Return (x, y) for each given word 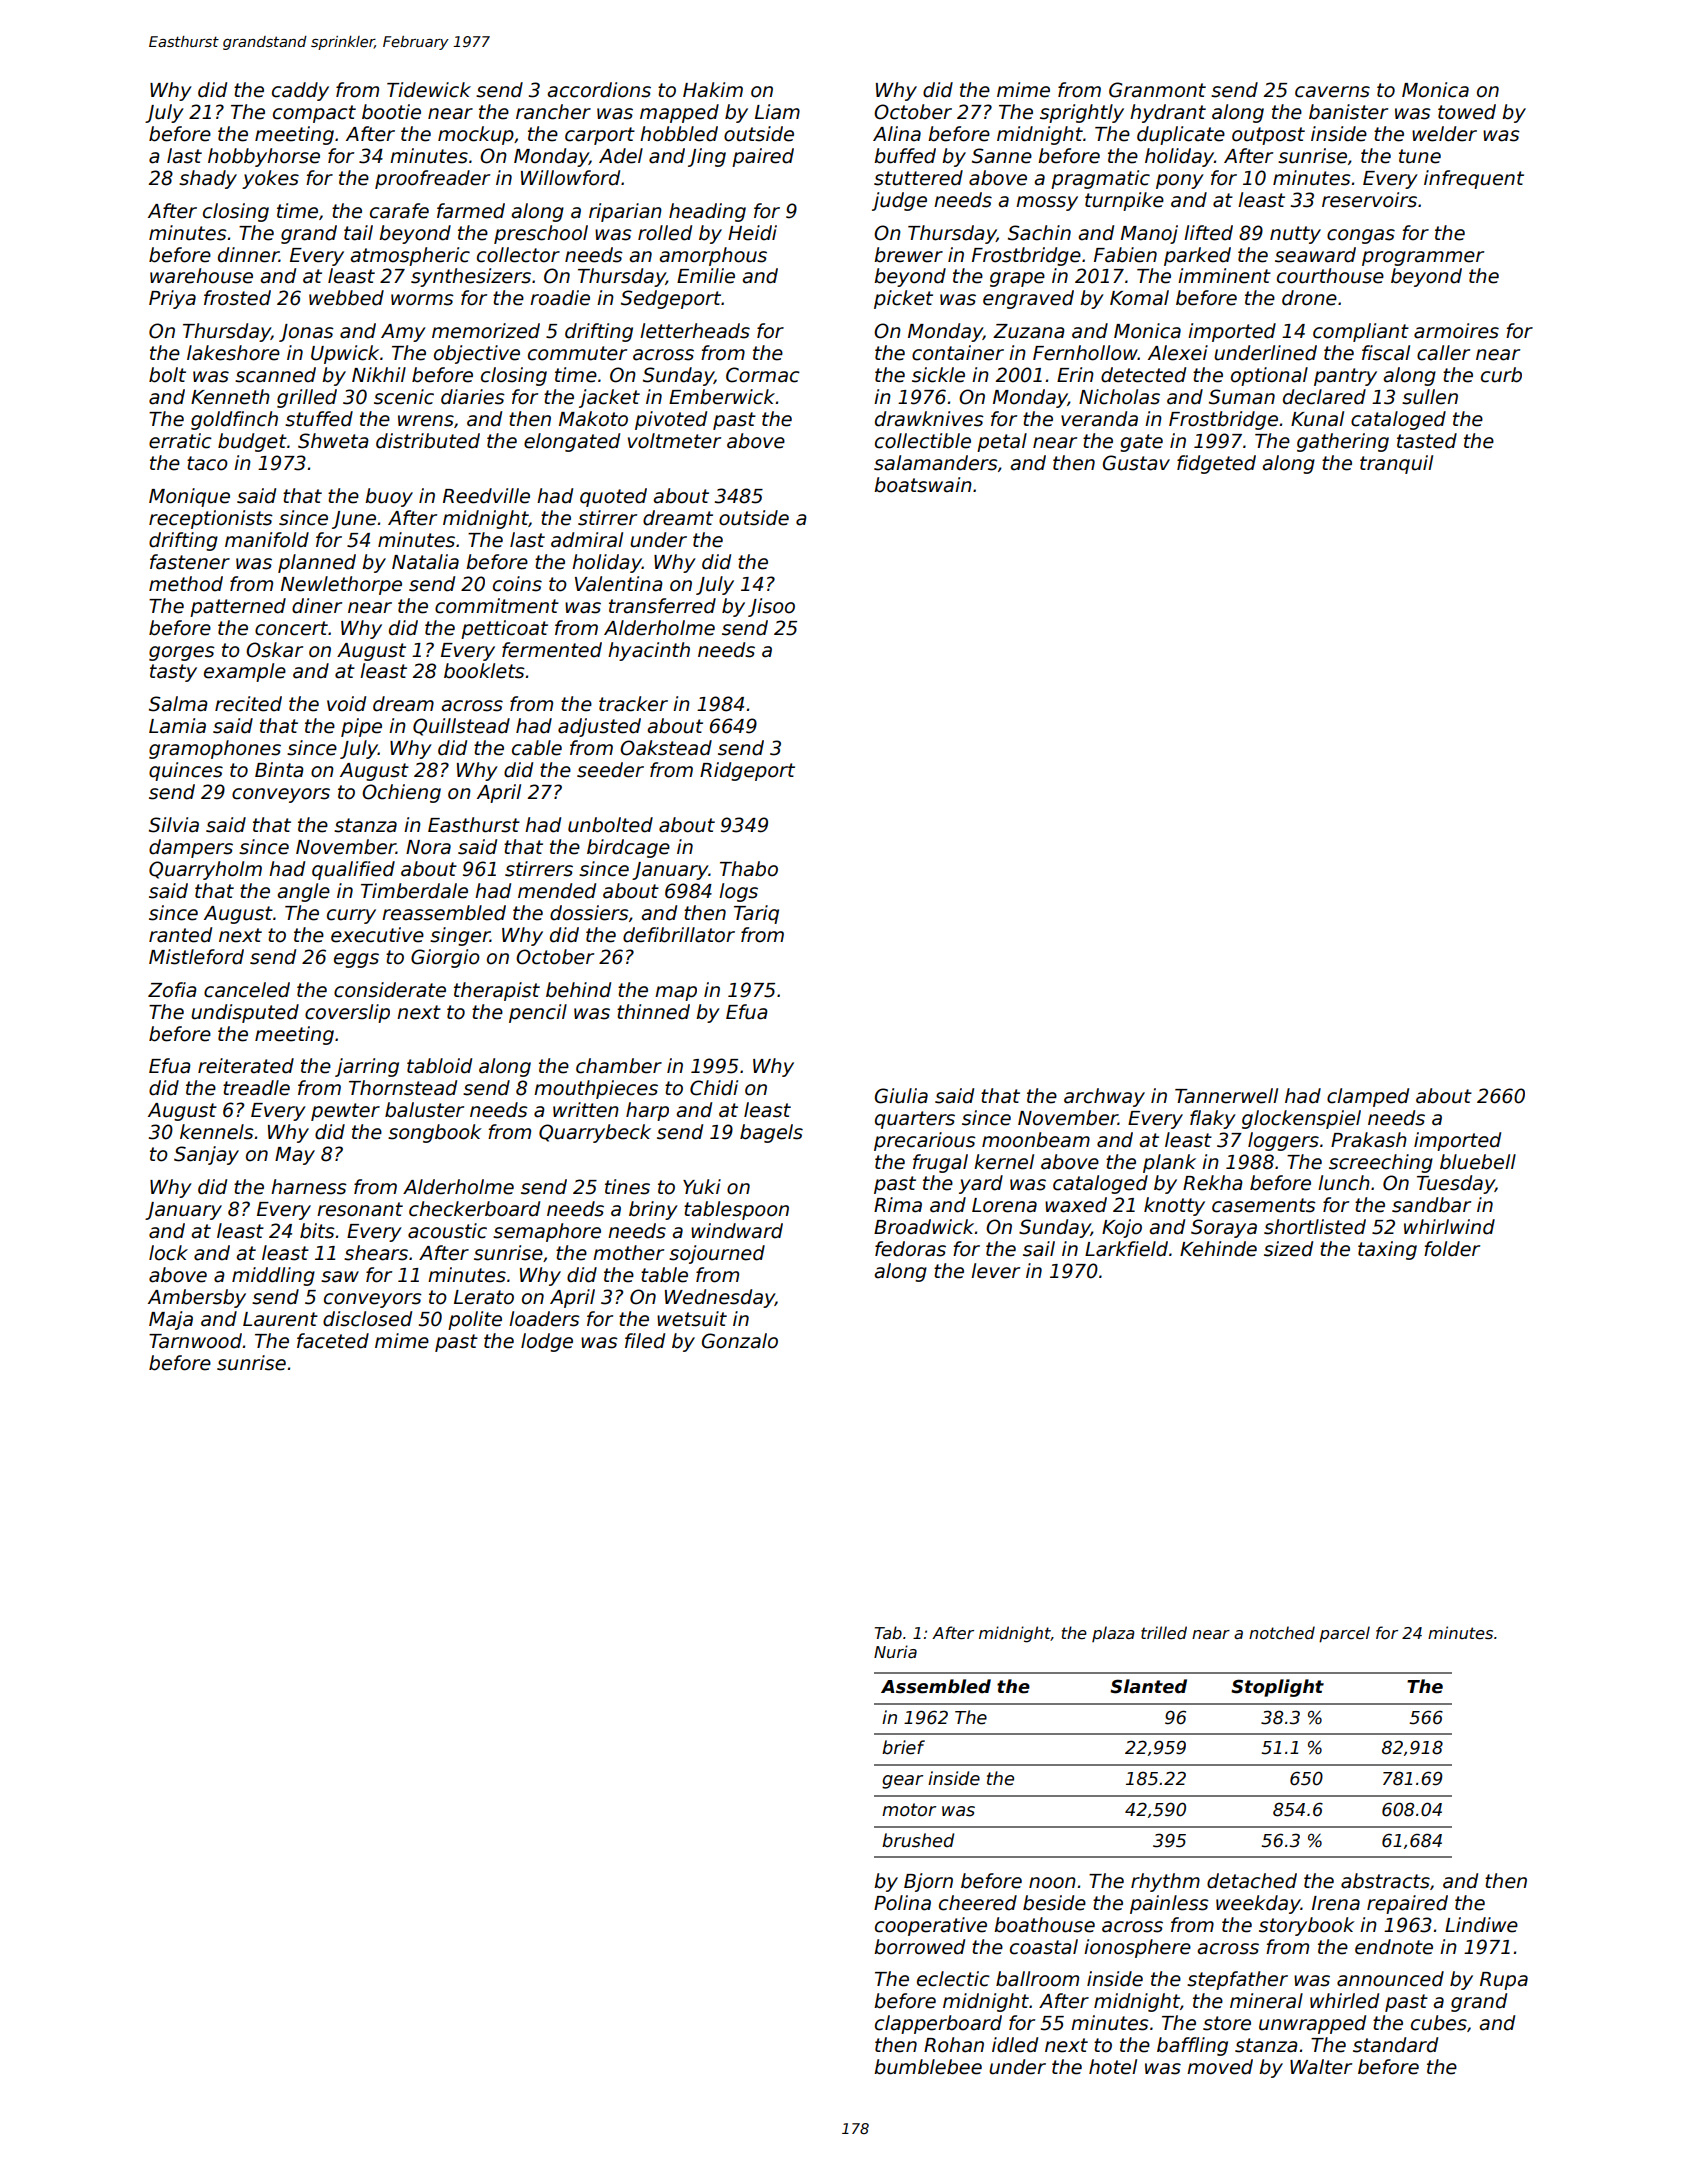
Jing (707, 157)
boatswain (923, 485)
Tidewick (429, 90)
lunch (1344, 1183)
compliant (1361, 332)
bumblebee (928, 2067)
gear (902, 1782)
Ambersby (197, 1298)
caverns (1332, 92)
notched (1282, 1633)
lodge (547, 1342)
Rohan (954, 2045)
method (186, 584)
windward (737, 1231)
